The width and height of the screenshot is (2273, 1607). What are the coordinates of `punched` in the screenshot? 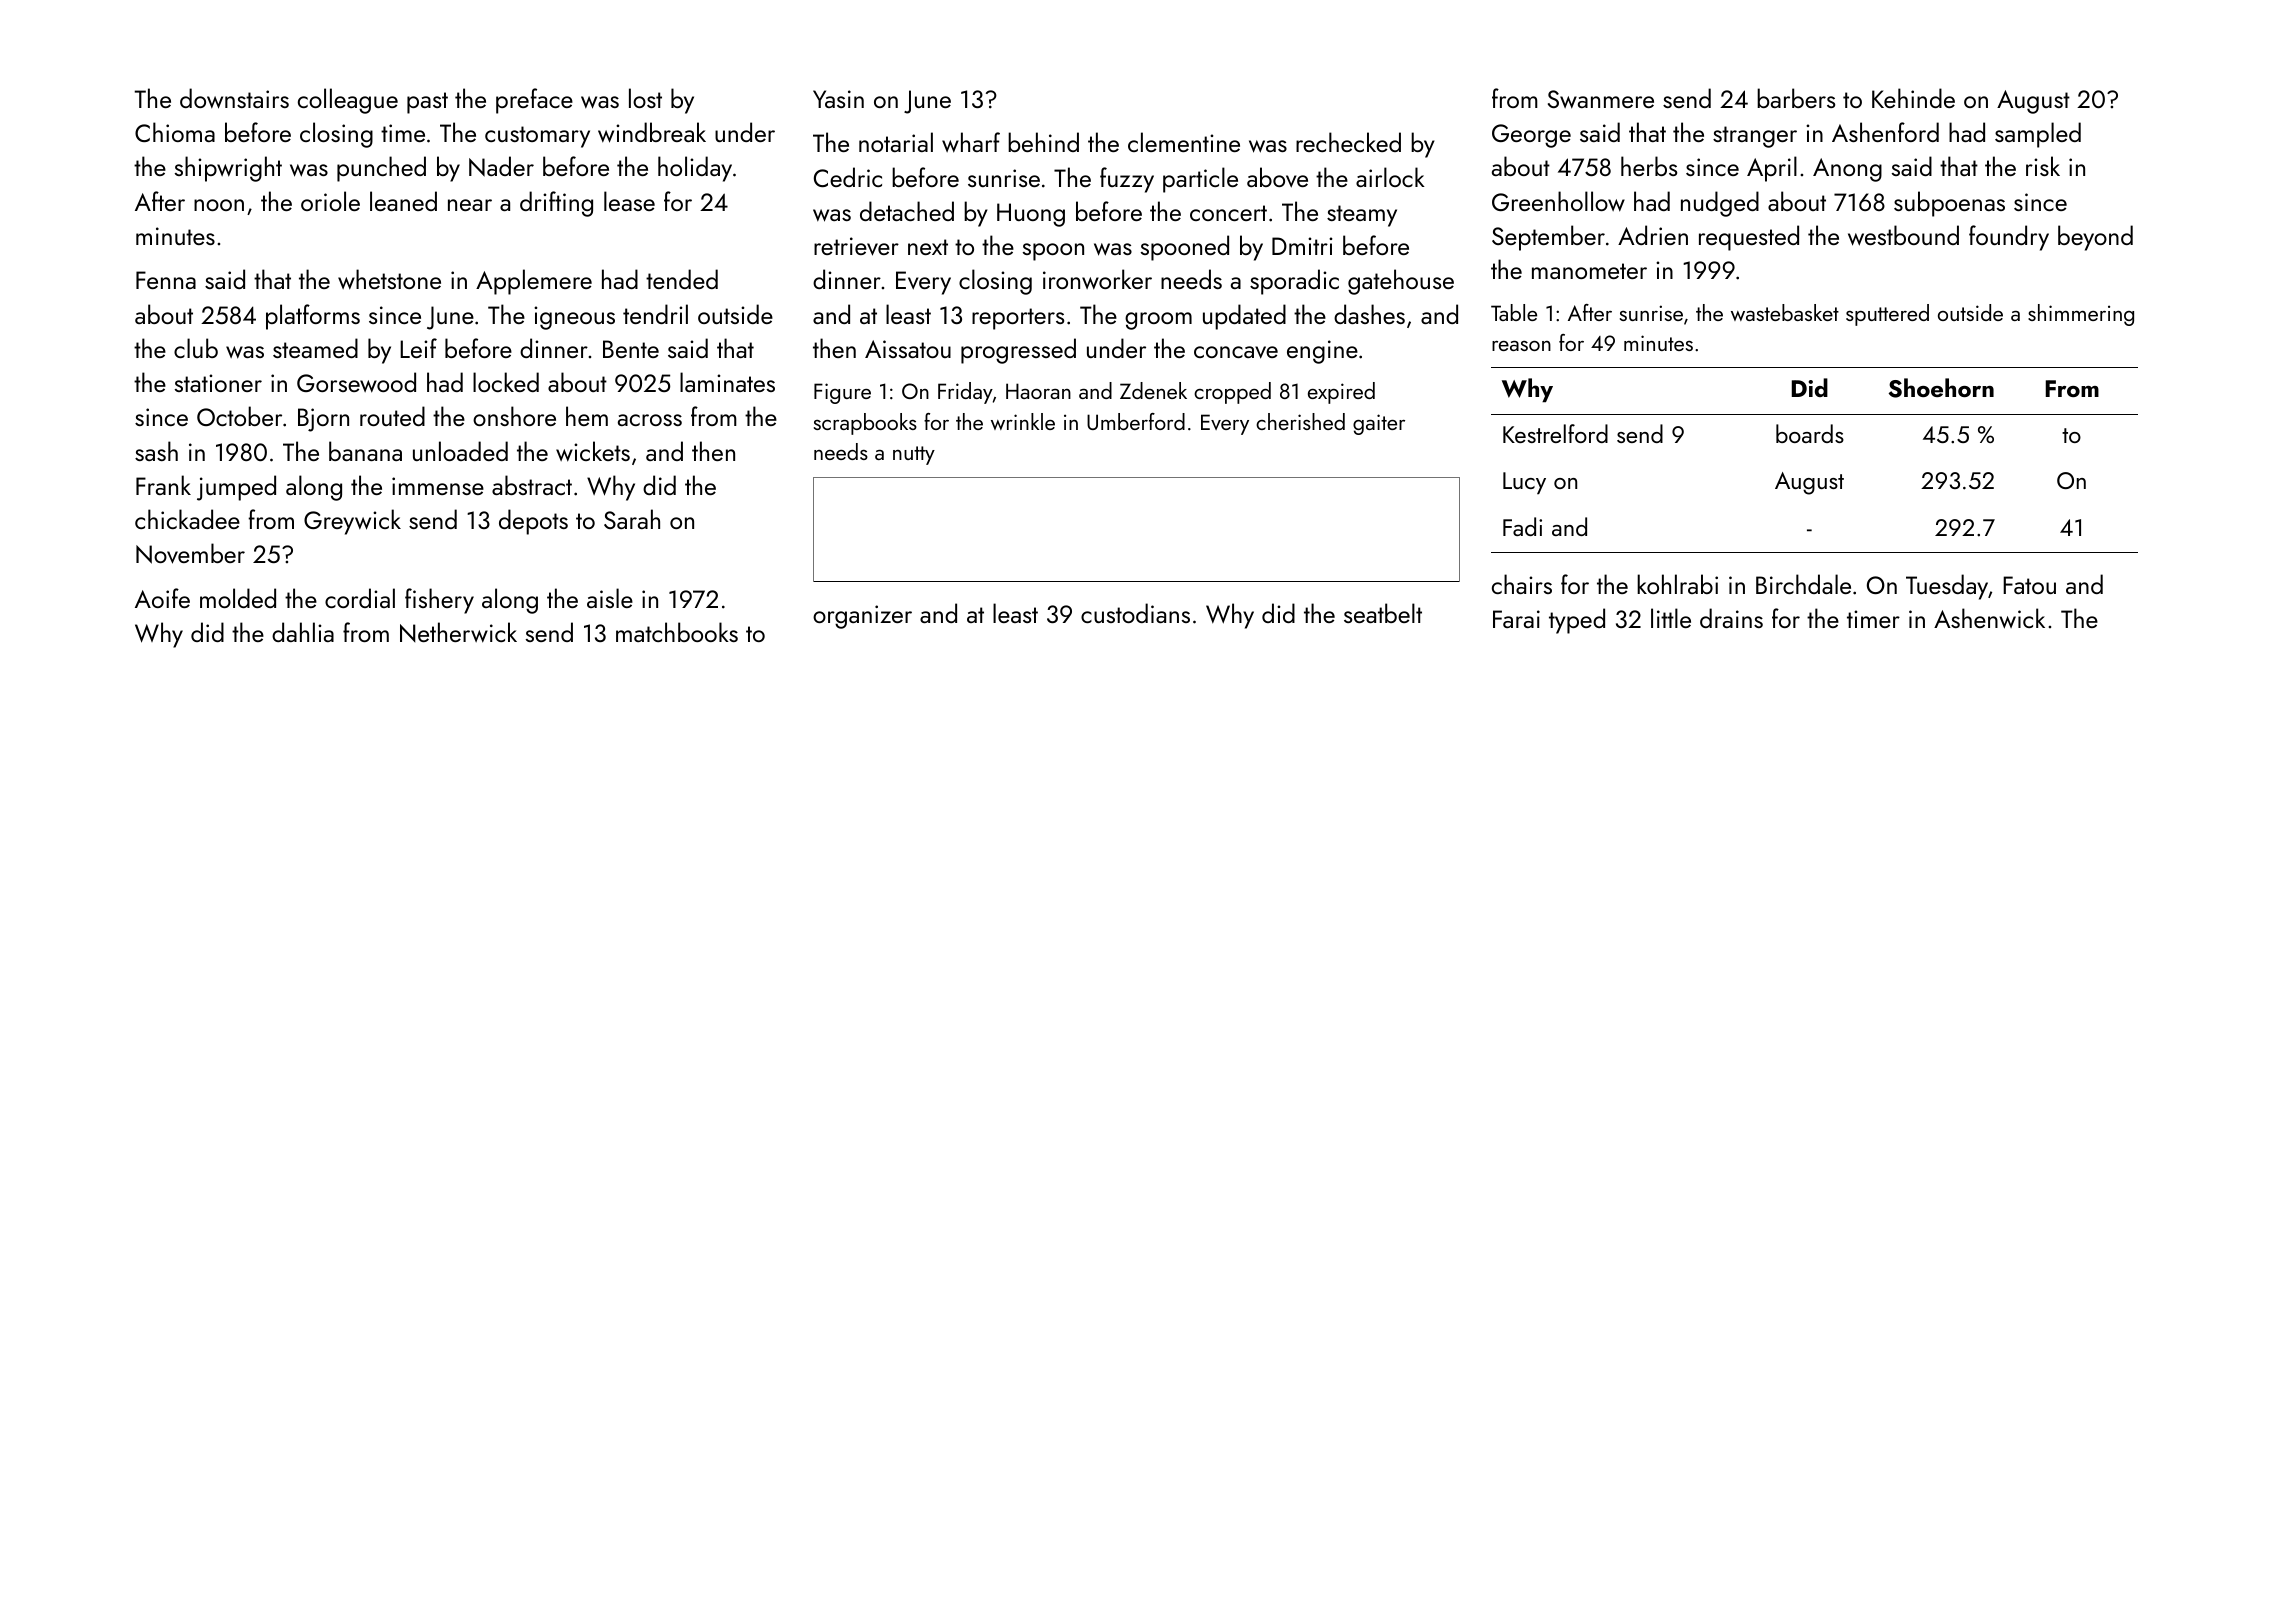 It's located at (381, 169).
